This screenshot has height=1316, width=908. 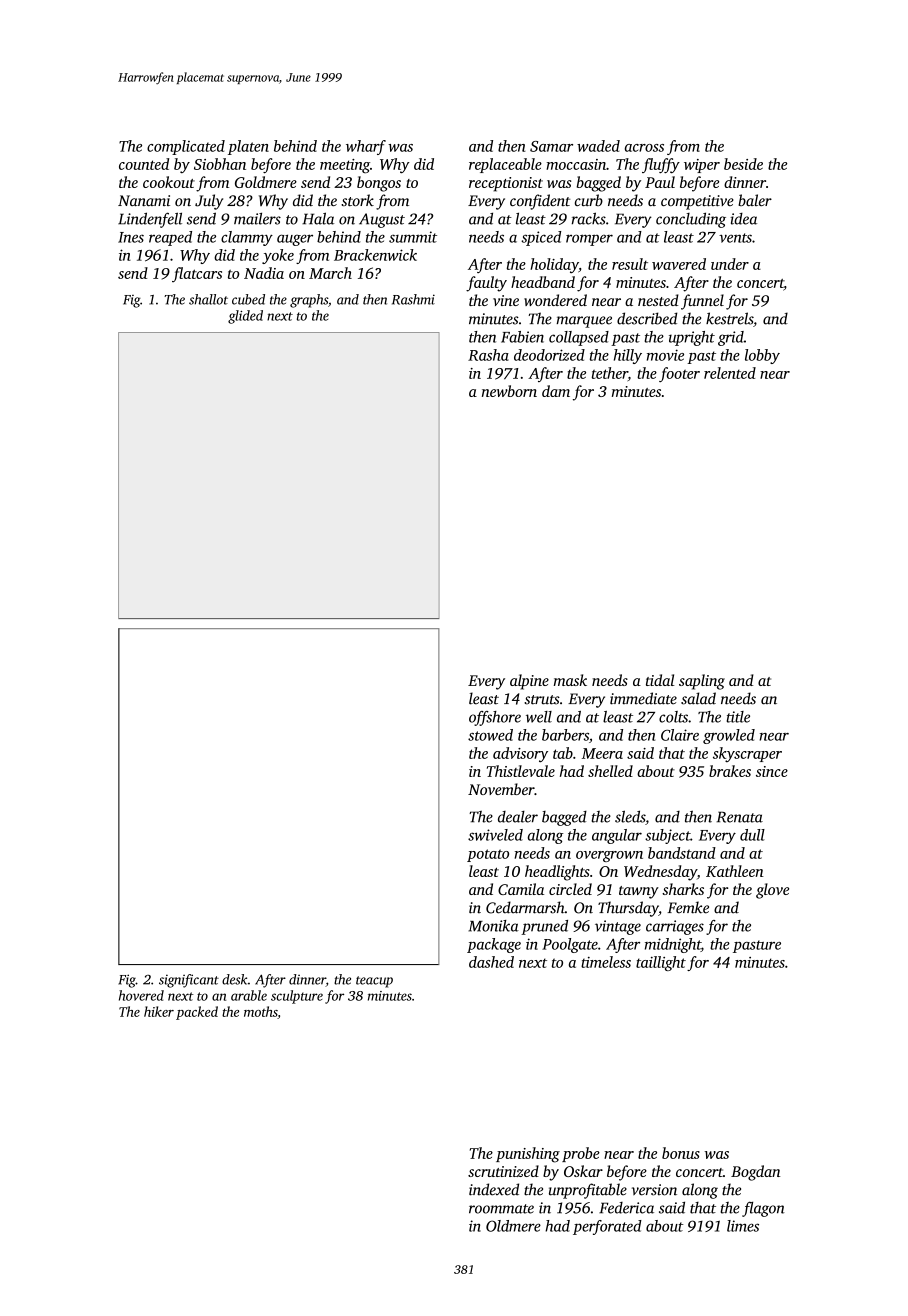 I want to click on kestrels, so click(x=729, y=318).
